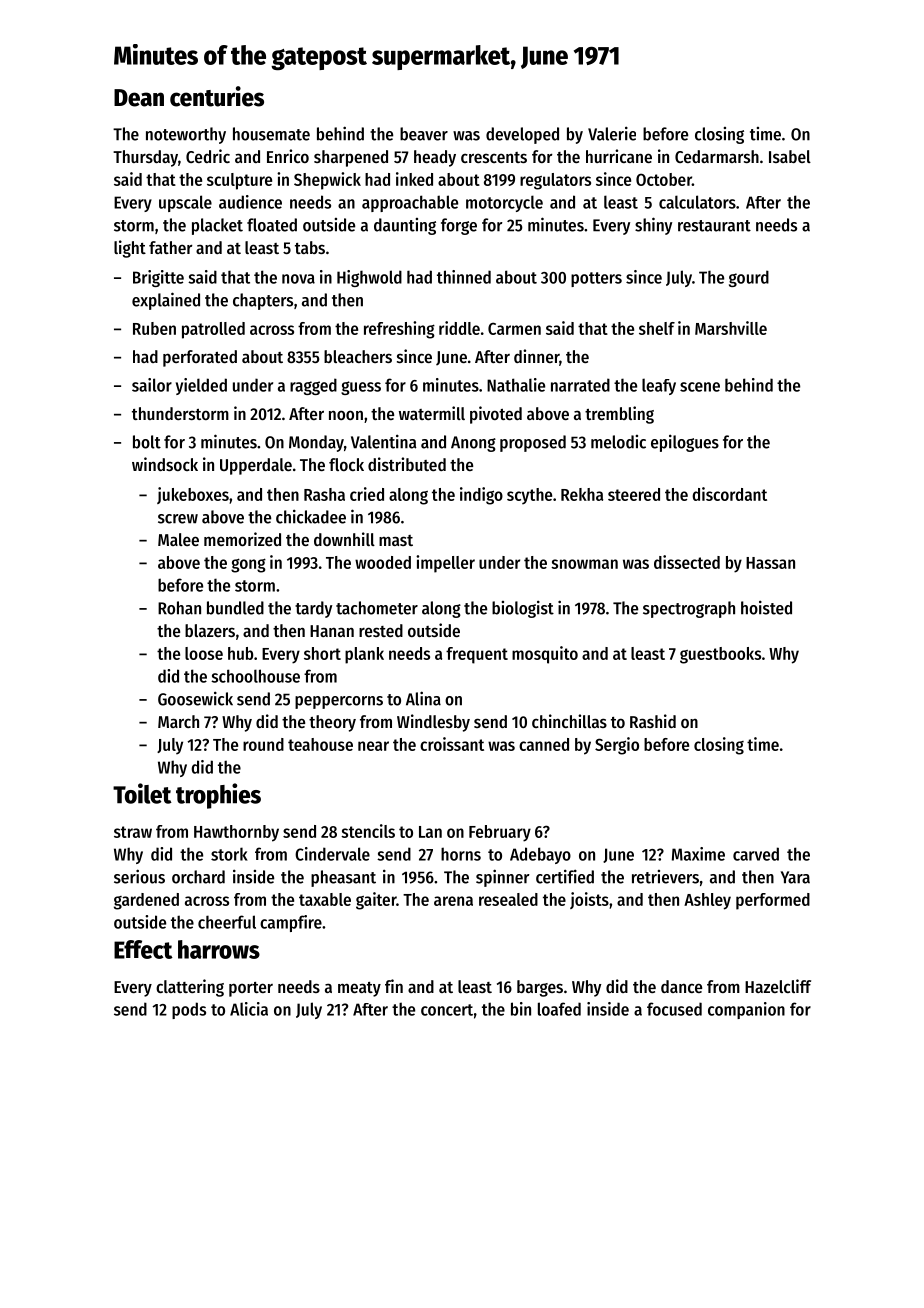 This image has height=1308, width=924. Describe the element at coordinates (504, 203) in the image. I see `motorcycle` at that location.
